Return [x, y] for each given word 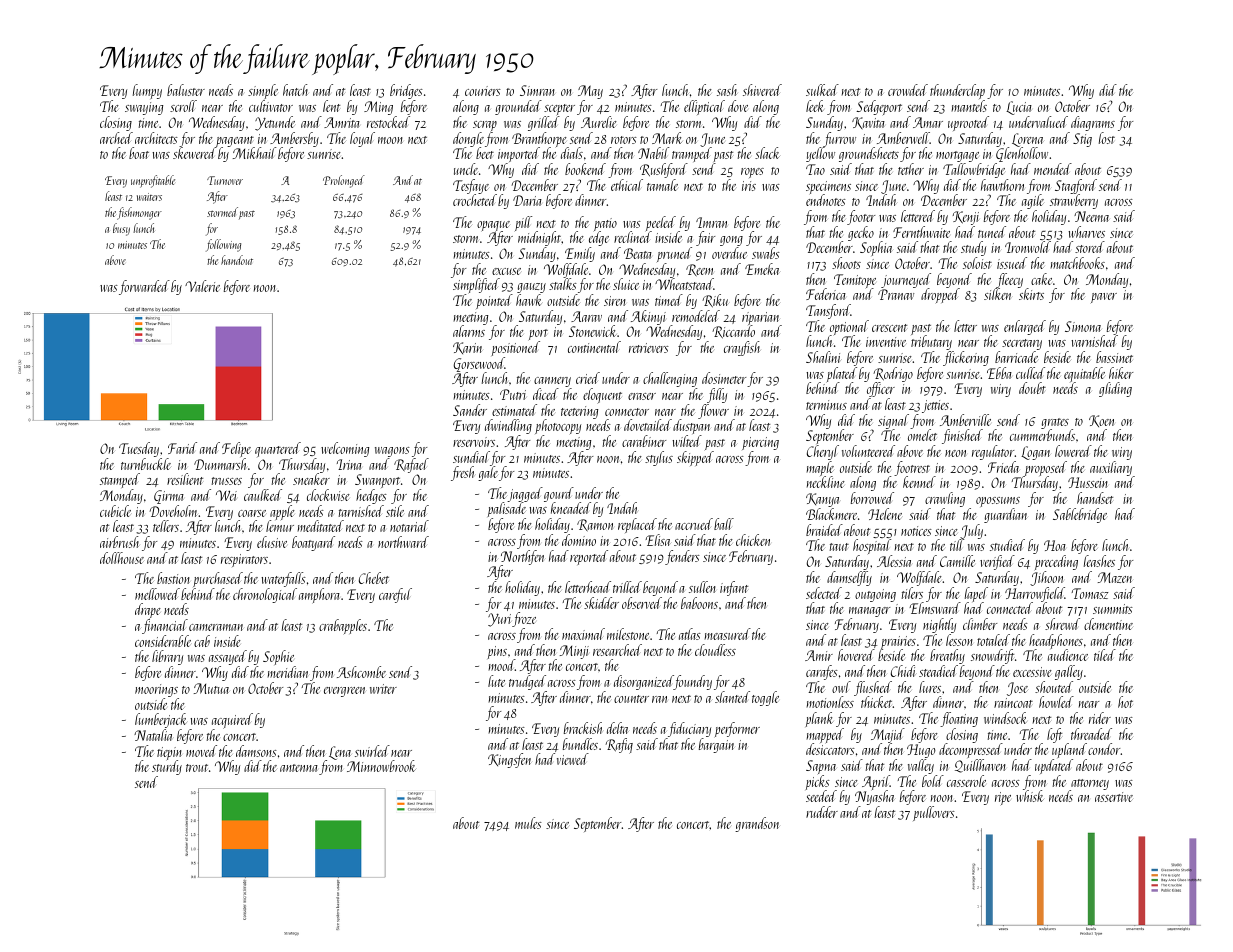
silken [997, 294]
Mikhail [254, 153]
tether [911, 169]
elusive [272, 542]
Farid [182, 448]
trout [197, 768]
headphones [1056, 642]
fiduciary [689, 729]
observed [642, 603]
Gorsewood [479, 364]
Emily [580, 254]
